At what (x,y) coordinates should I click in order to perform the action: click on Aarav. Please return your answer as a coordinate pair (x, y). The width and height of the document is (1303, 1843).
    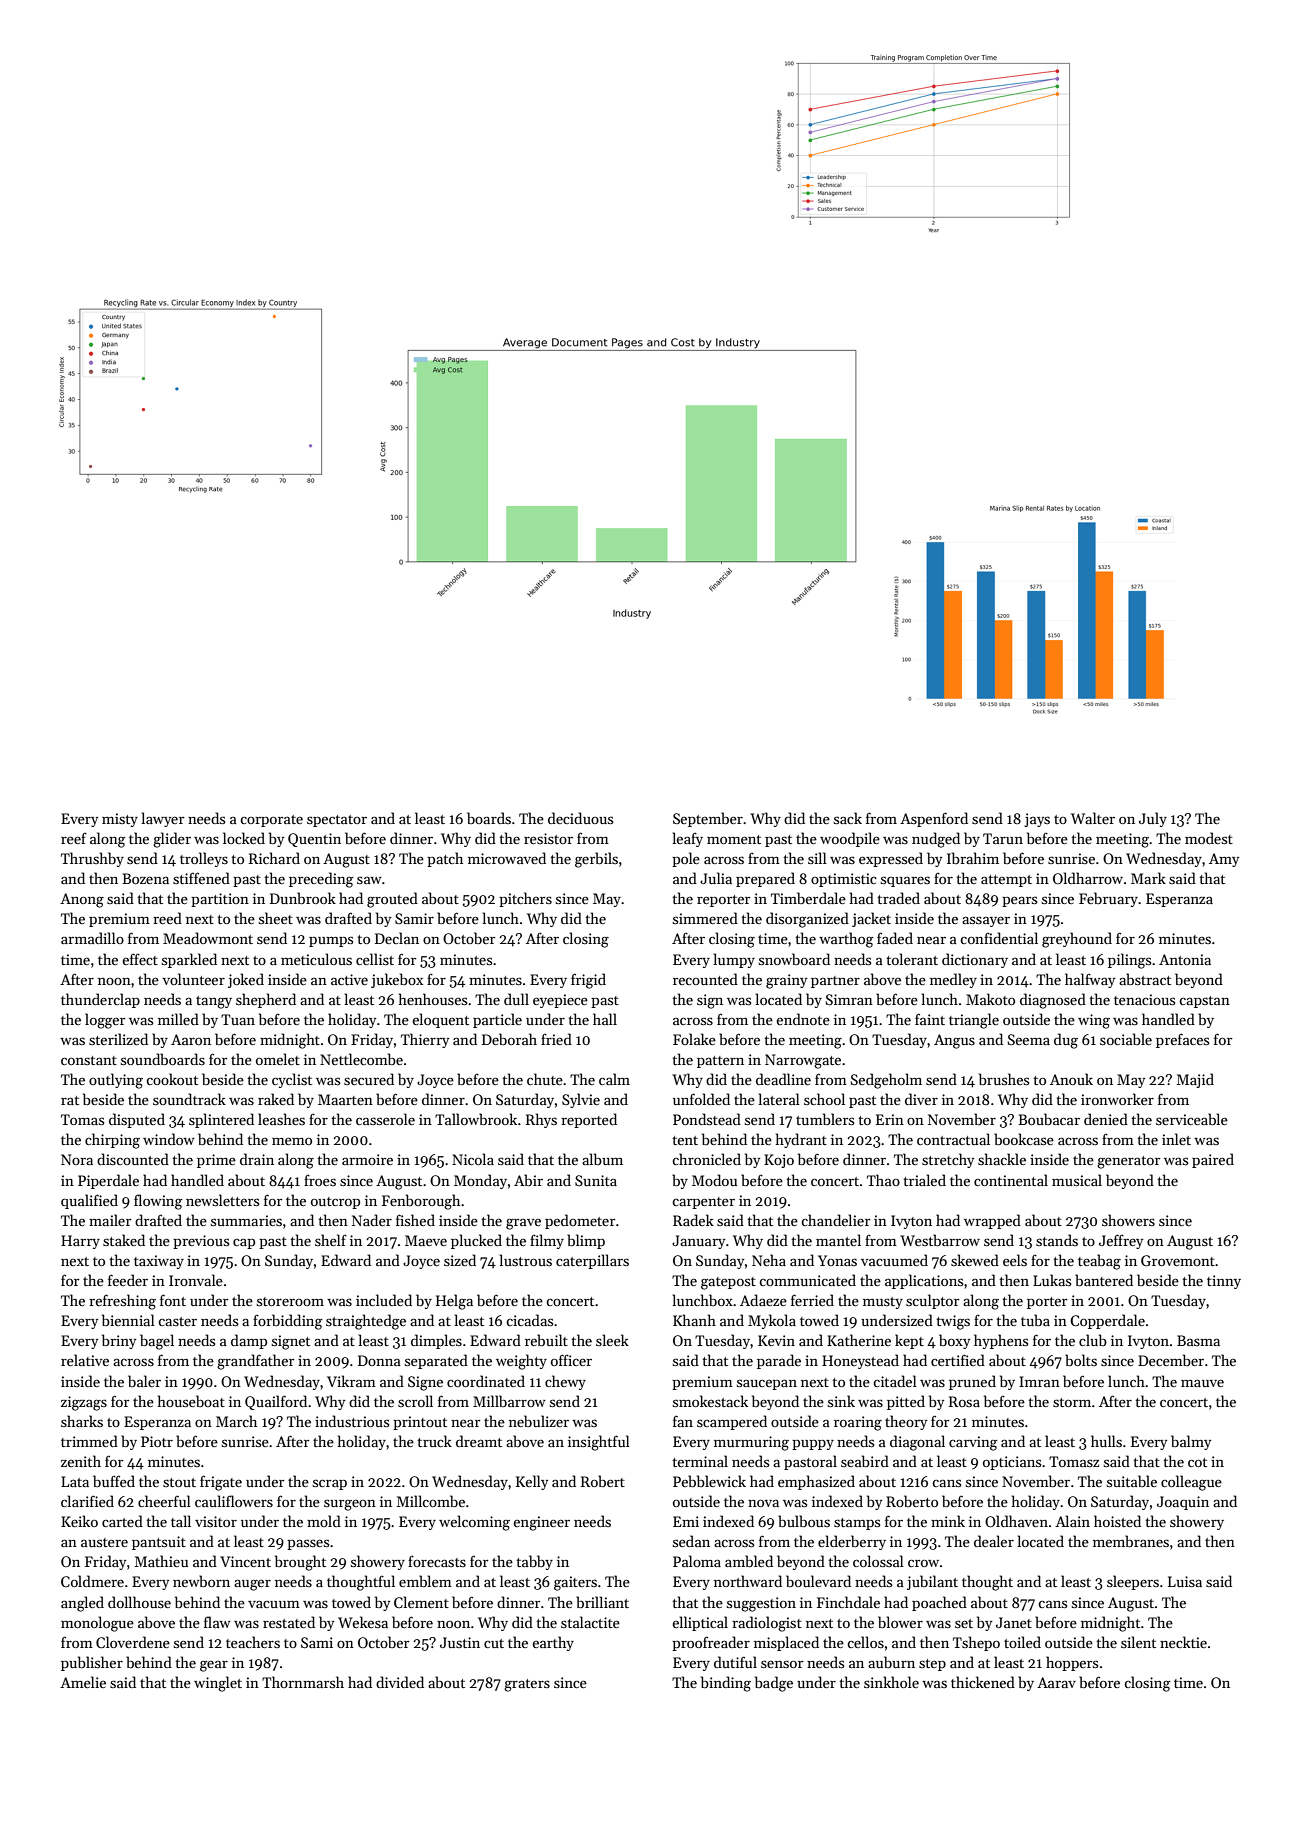
    Looking at the image, I should click on (1056, 1682).
